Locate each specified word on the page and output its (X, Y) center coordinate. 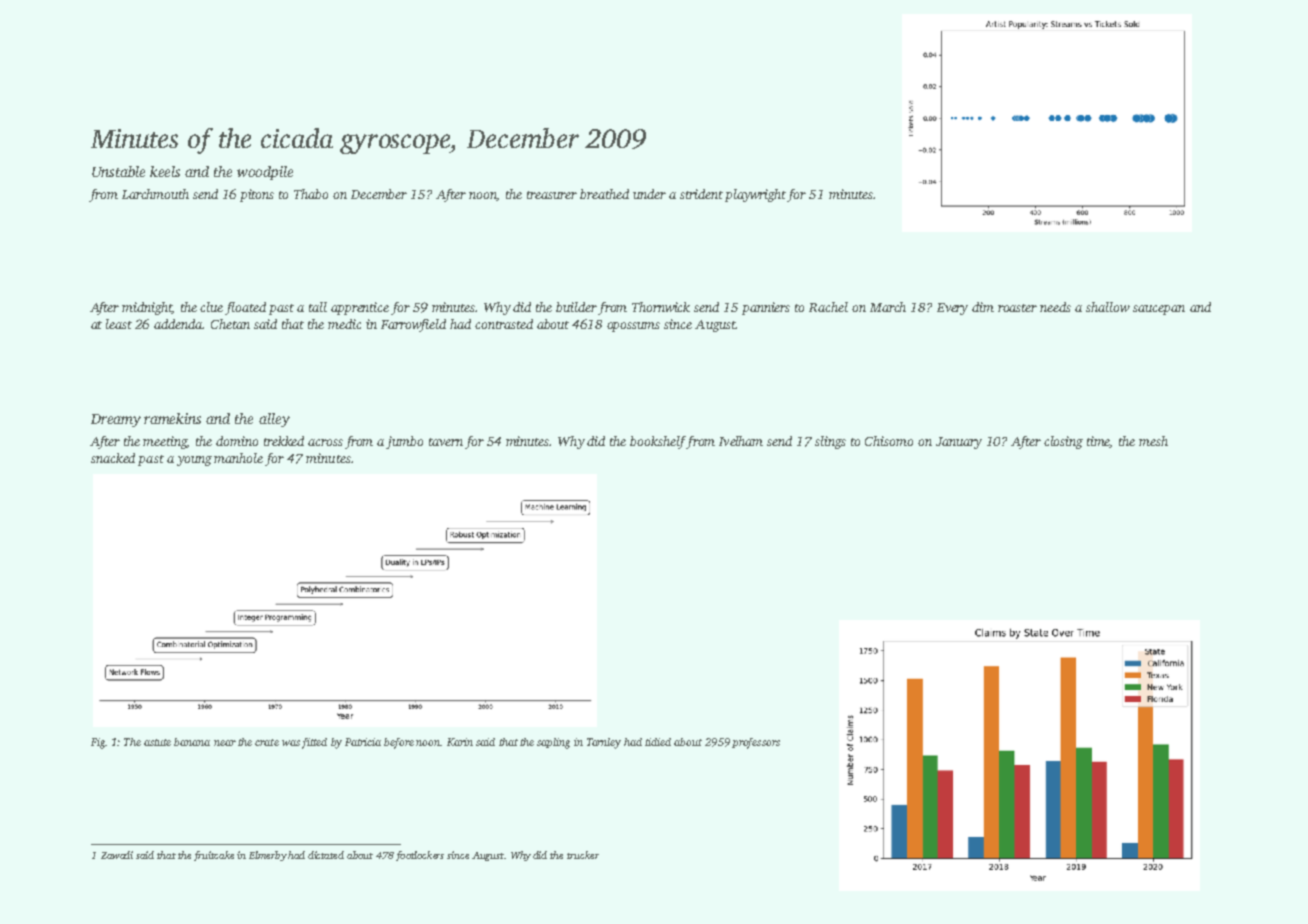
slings (830, 442)
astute (157, 742)
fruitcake (214, 856)
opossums (633, 327)
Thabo (311, 194)
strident (701, 194)
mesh (1153, 441)
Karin (460, 742)
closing (1063, 442)
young (194, 461)
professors (756, 743)
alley (274, 420)
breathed (604, 194)
